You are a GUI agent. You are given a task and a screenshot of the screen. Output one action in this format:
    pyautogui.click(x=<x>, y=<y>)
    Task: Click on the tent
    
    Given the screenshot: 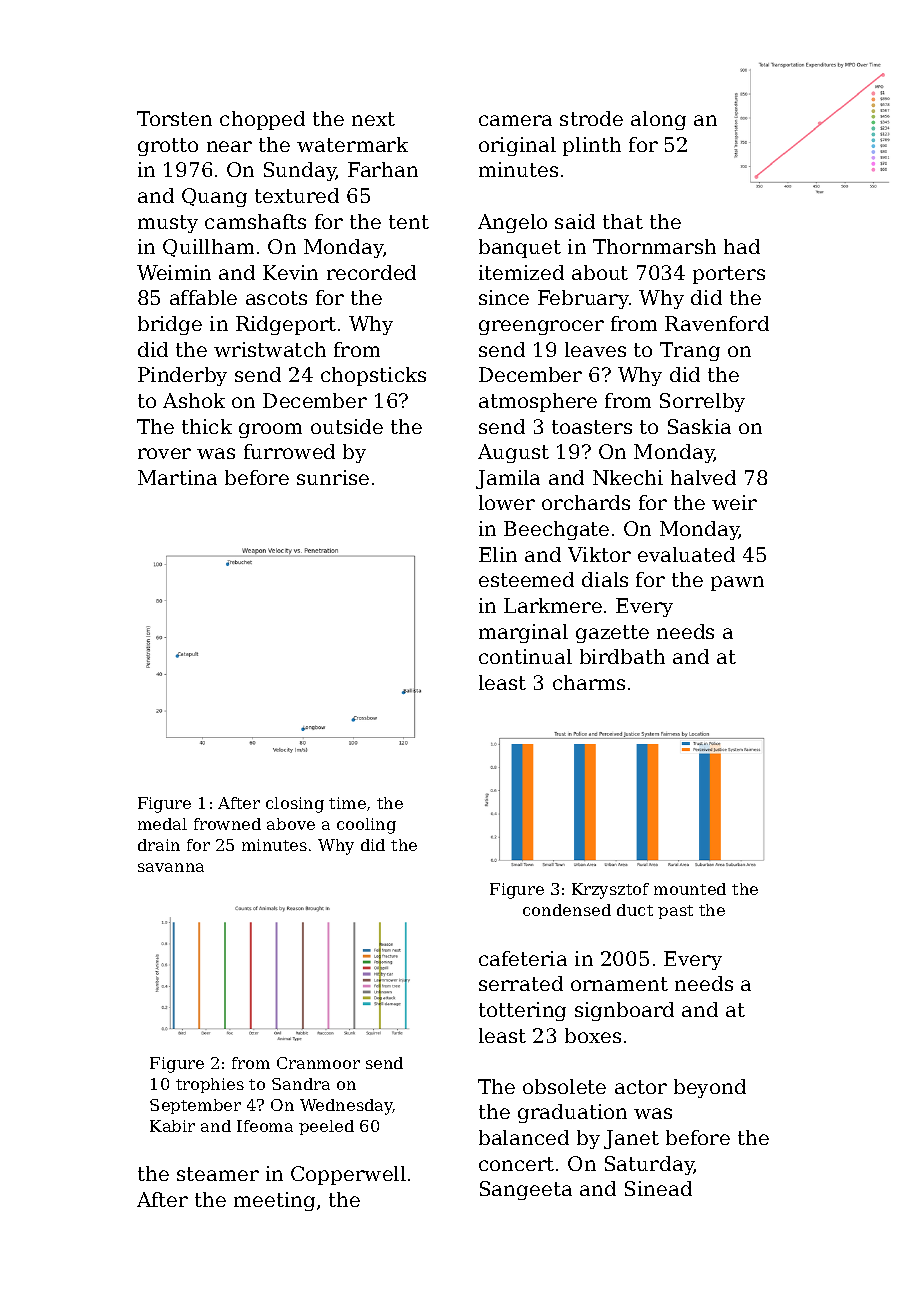 What is the action you would take?
    pyautogui.click(x=409, y=222)
